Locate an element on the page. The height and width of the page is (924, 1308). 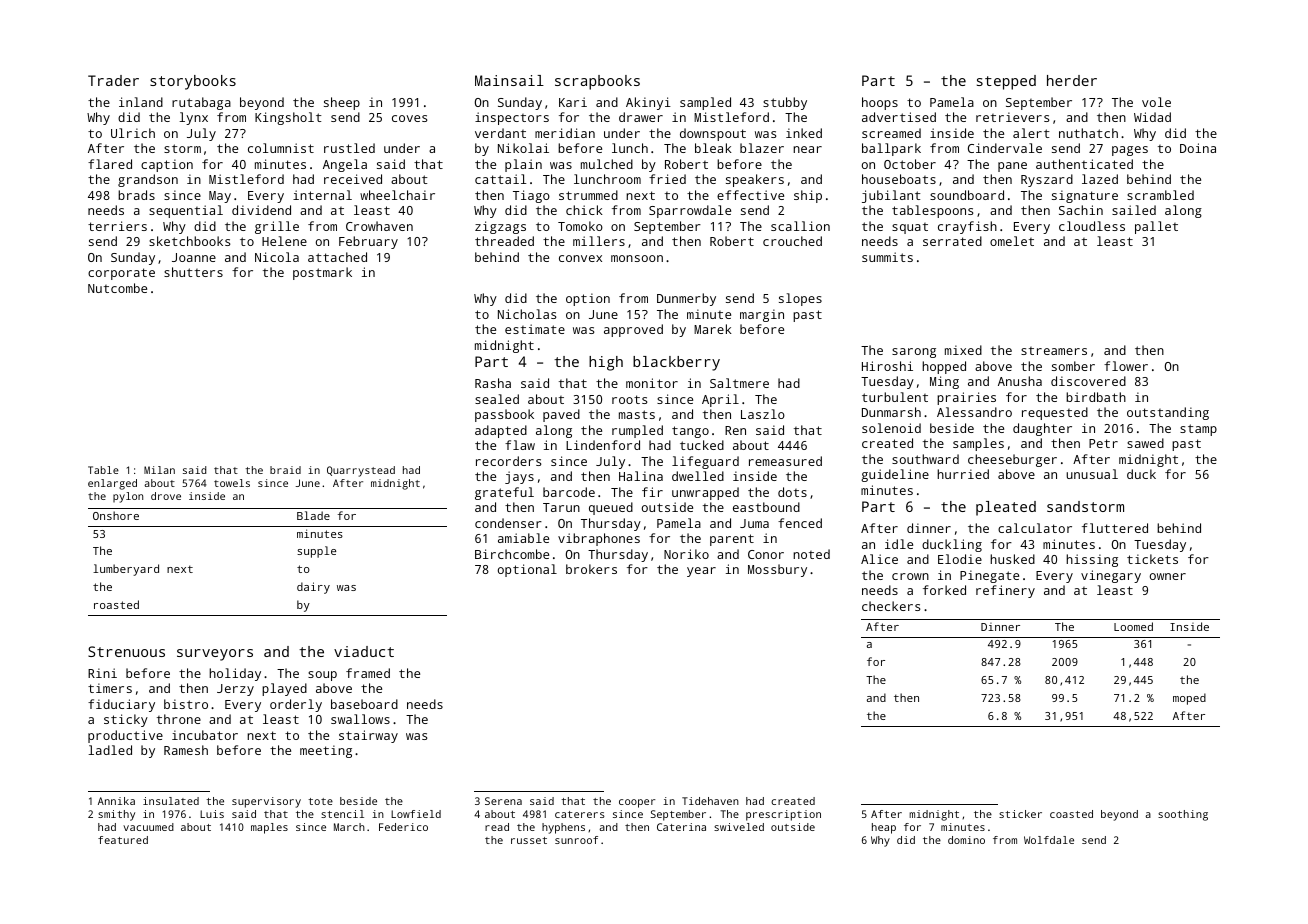
baseboard is located at coordinates (364, 704).
